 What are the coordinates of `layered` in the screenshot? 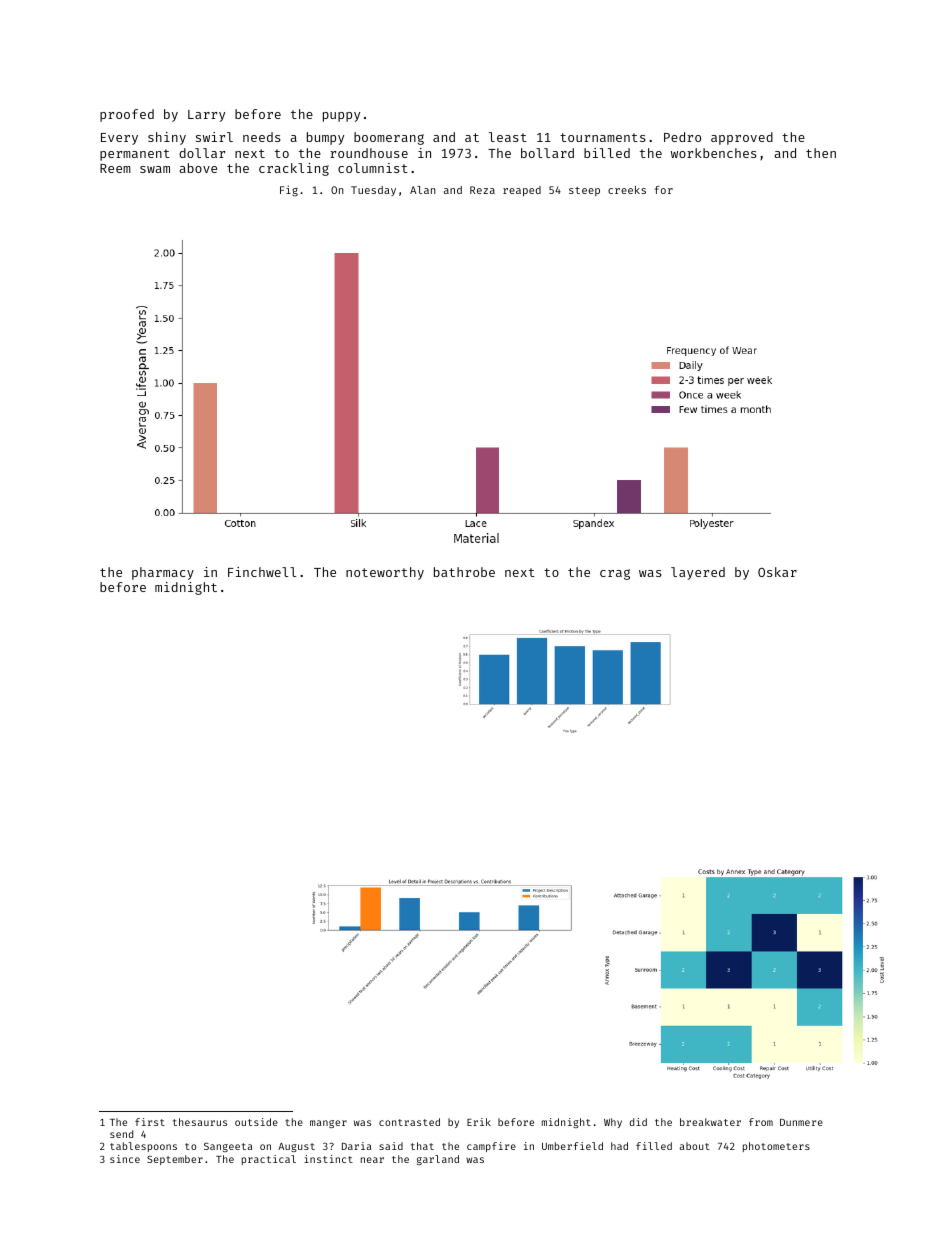 It's located at (698, 573).
